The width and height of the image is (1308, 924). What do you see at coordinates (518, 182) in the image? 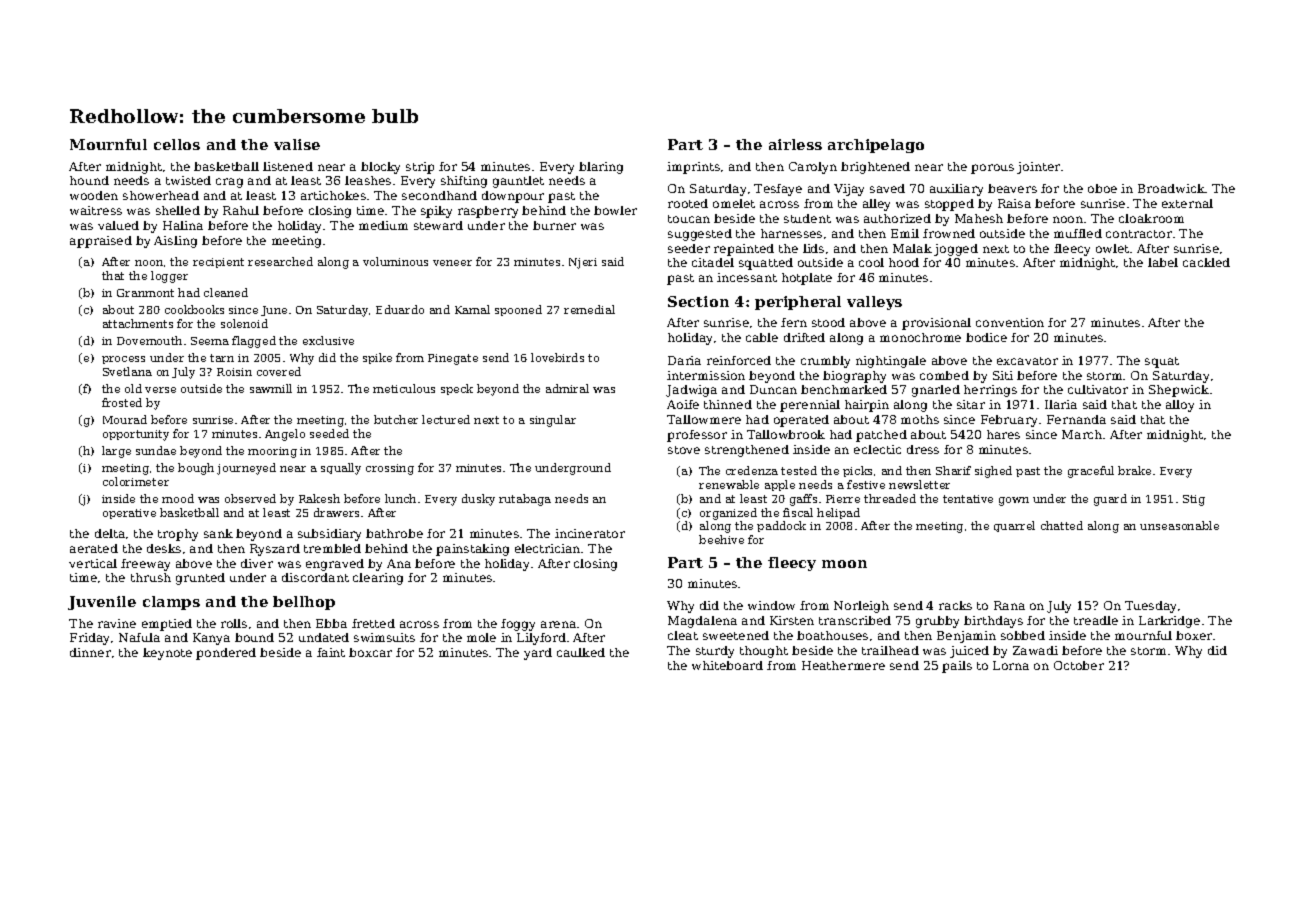
I see `gauntlet` at bounding box center [518, 182].
